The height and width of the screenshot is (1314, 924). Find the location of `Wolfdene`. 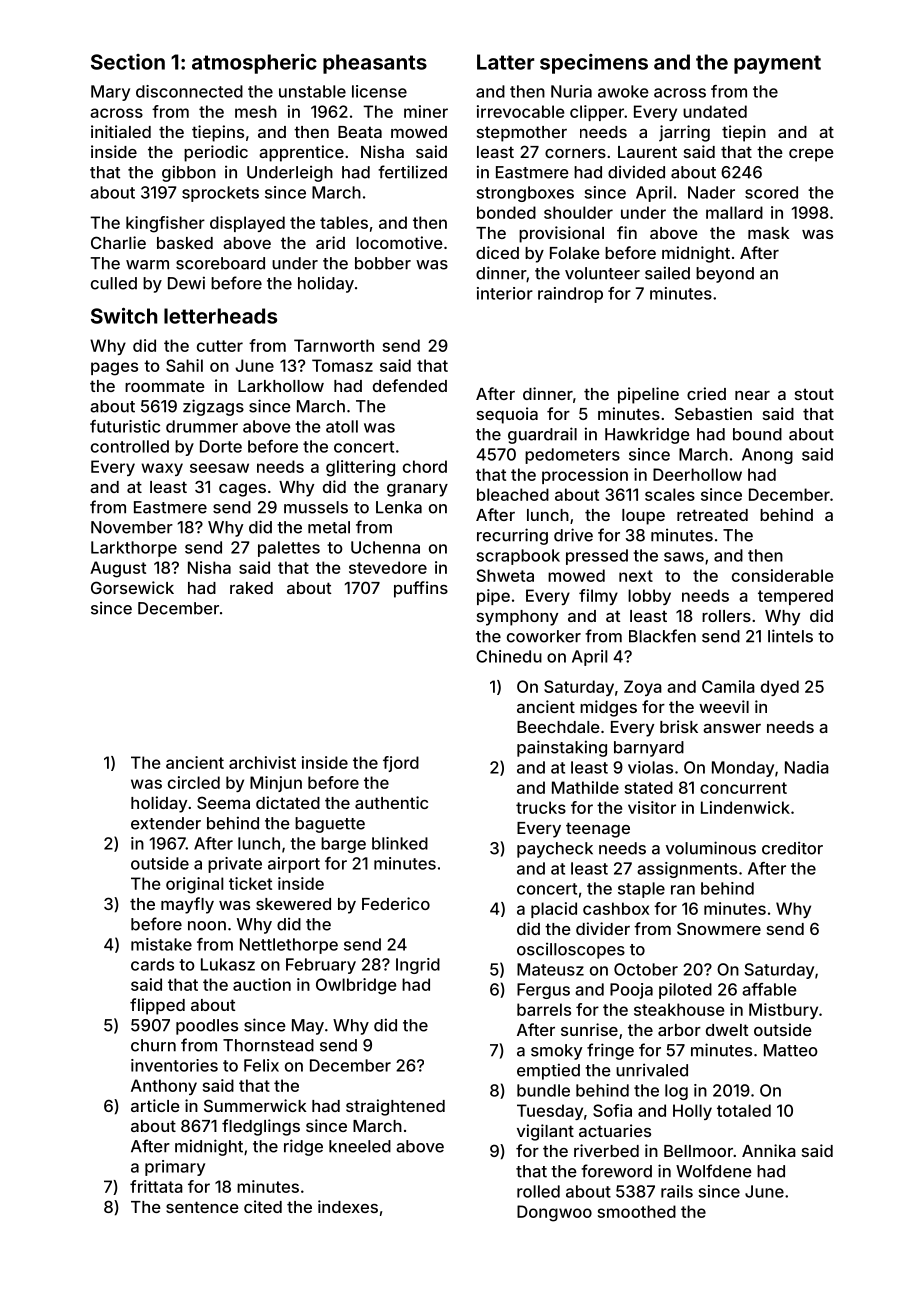

Wolfdene is located at coordinates (714, 1171).
